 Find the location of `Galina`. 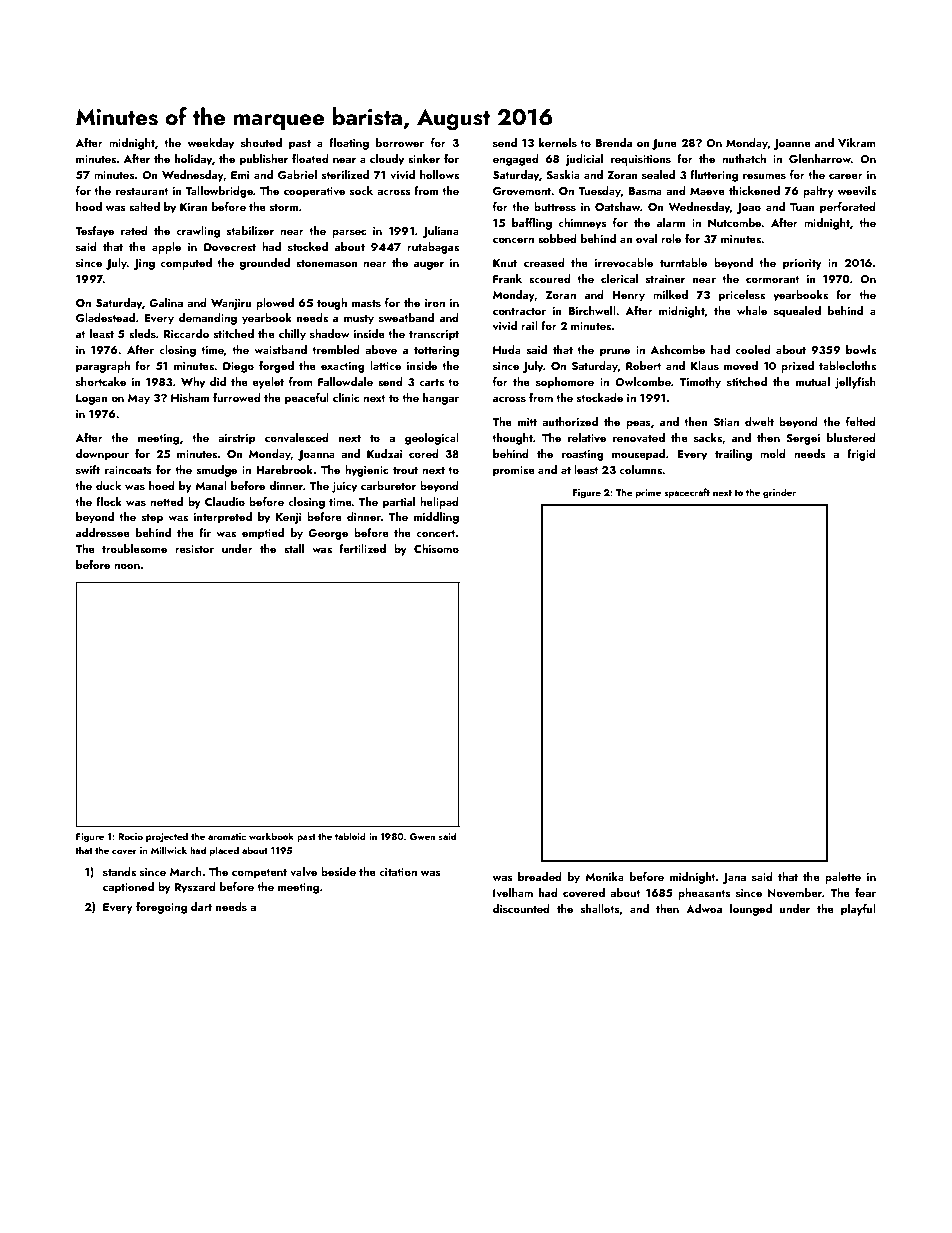

Galina is located at coordinates (166, 302).
